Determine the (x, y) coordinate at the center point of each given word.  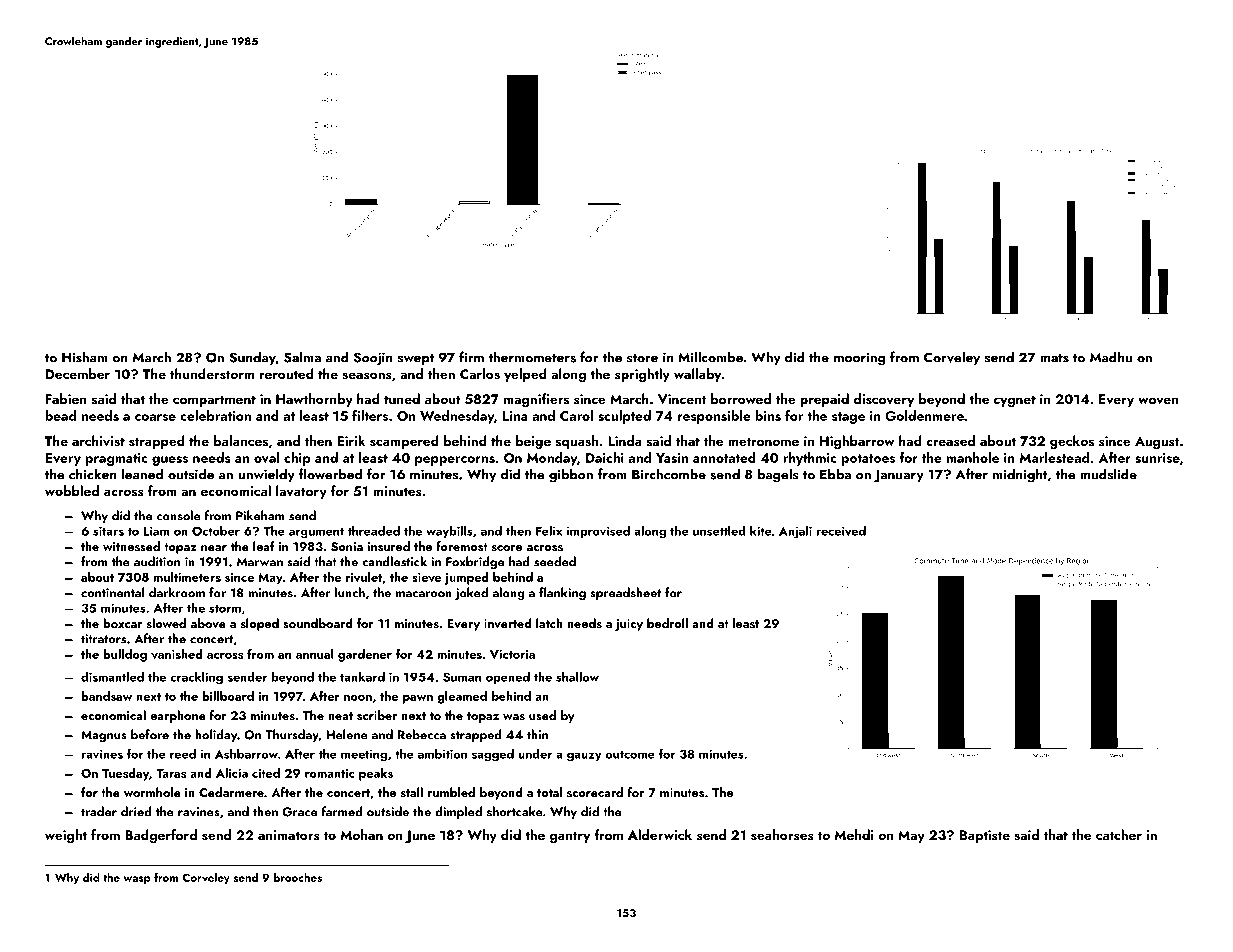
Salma (302, 357)
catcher (1119, 834)
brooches (298, 877)
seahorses (782, 834)
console (179, 515)
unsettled (719, 531)
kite (760, 531)
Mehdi (854, 834)
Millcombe (710, 357)
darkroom (177, 592)
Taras (171, 773)
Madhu (1111, 357)
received (841, 530)
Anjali (795, 532)
